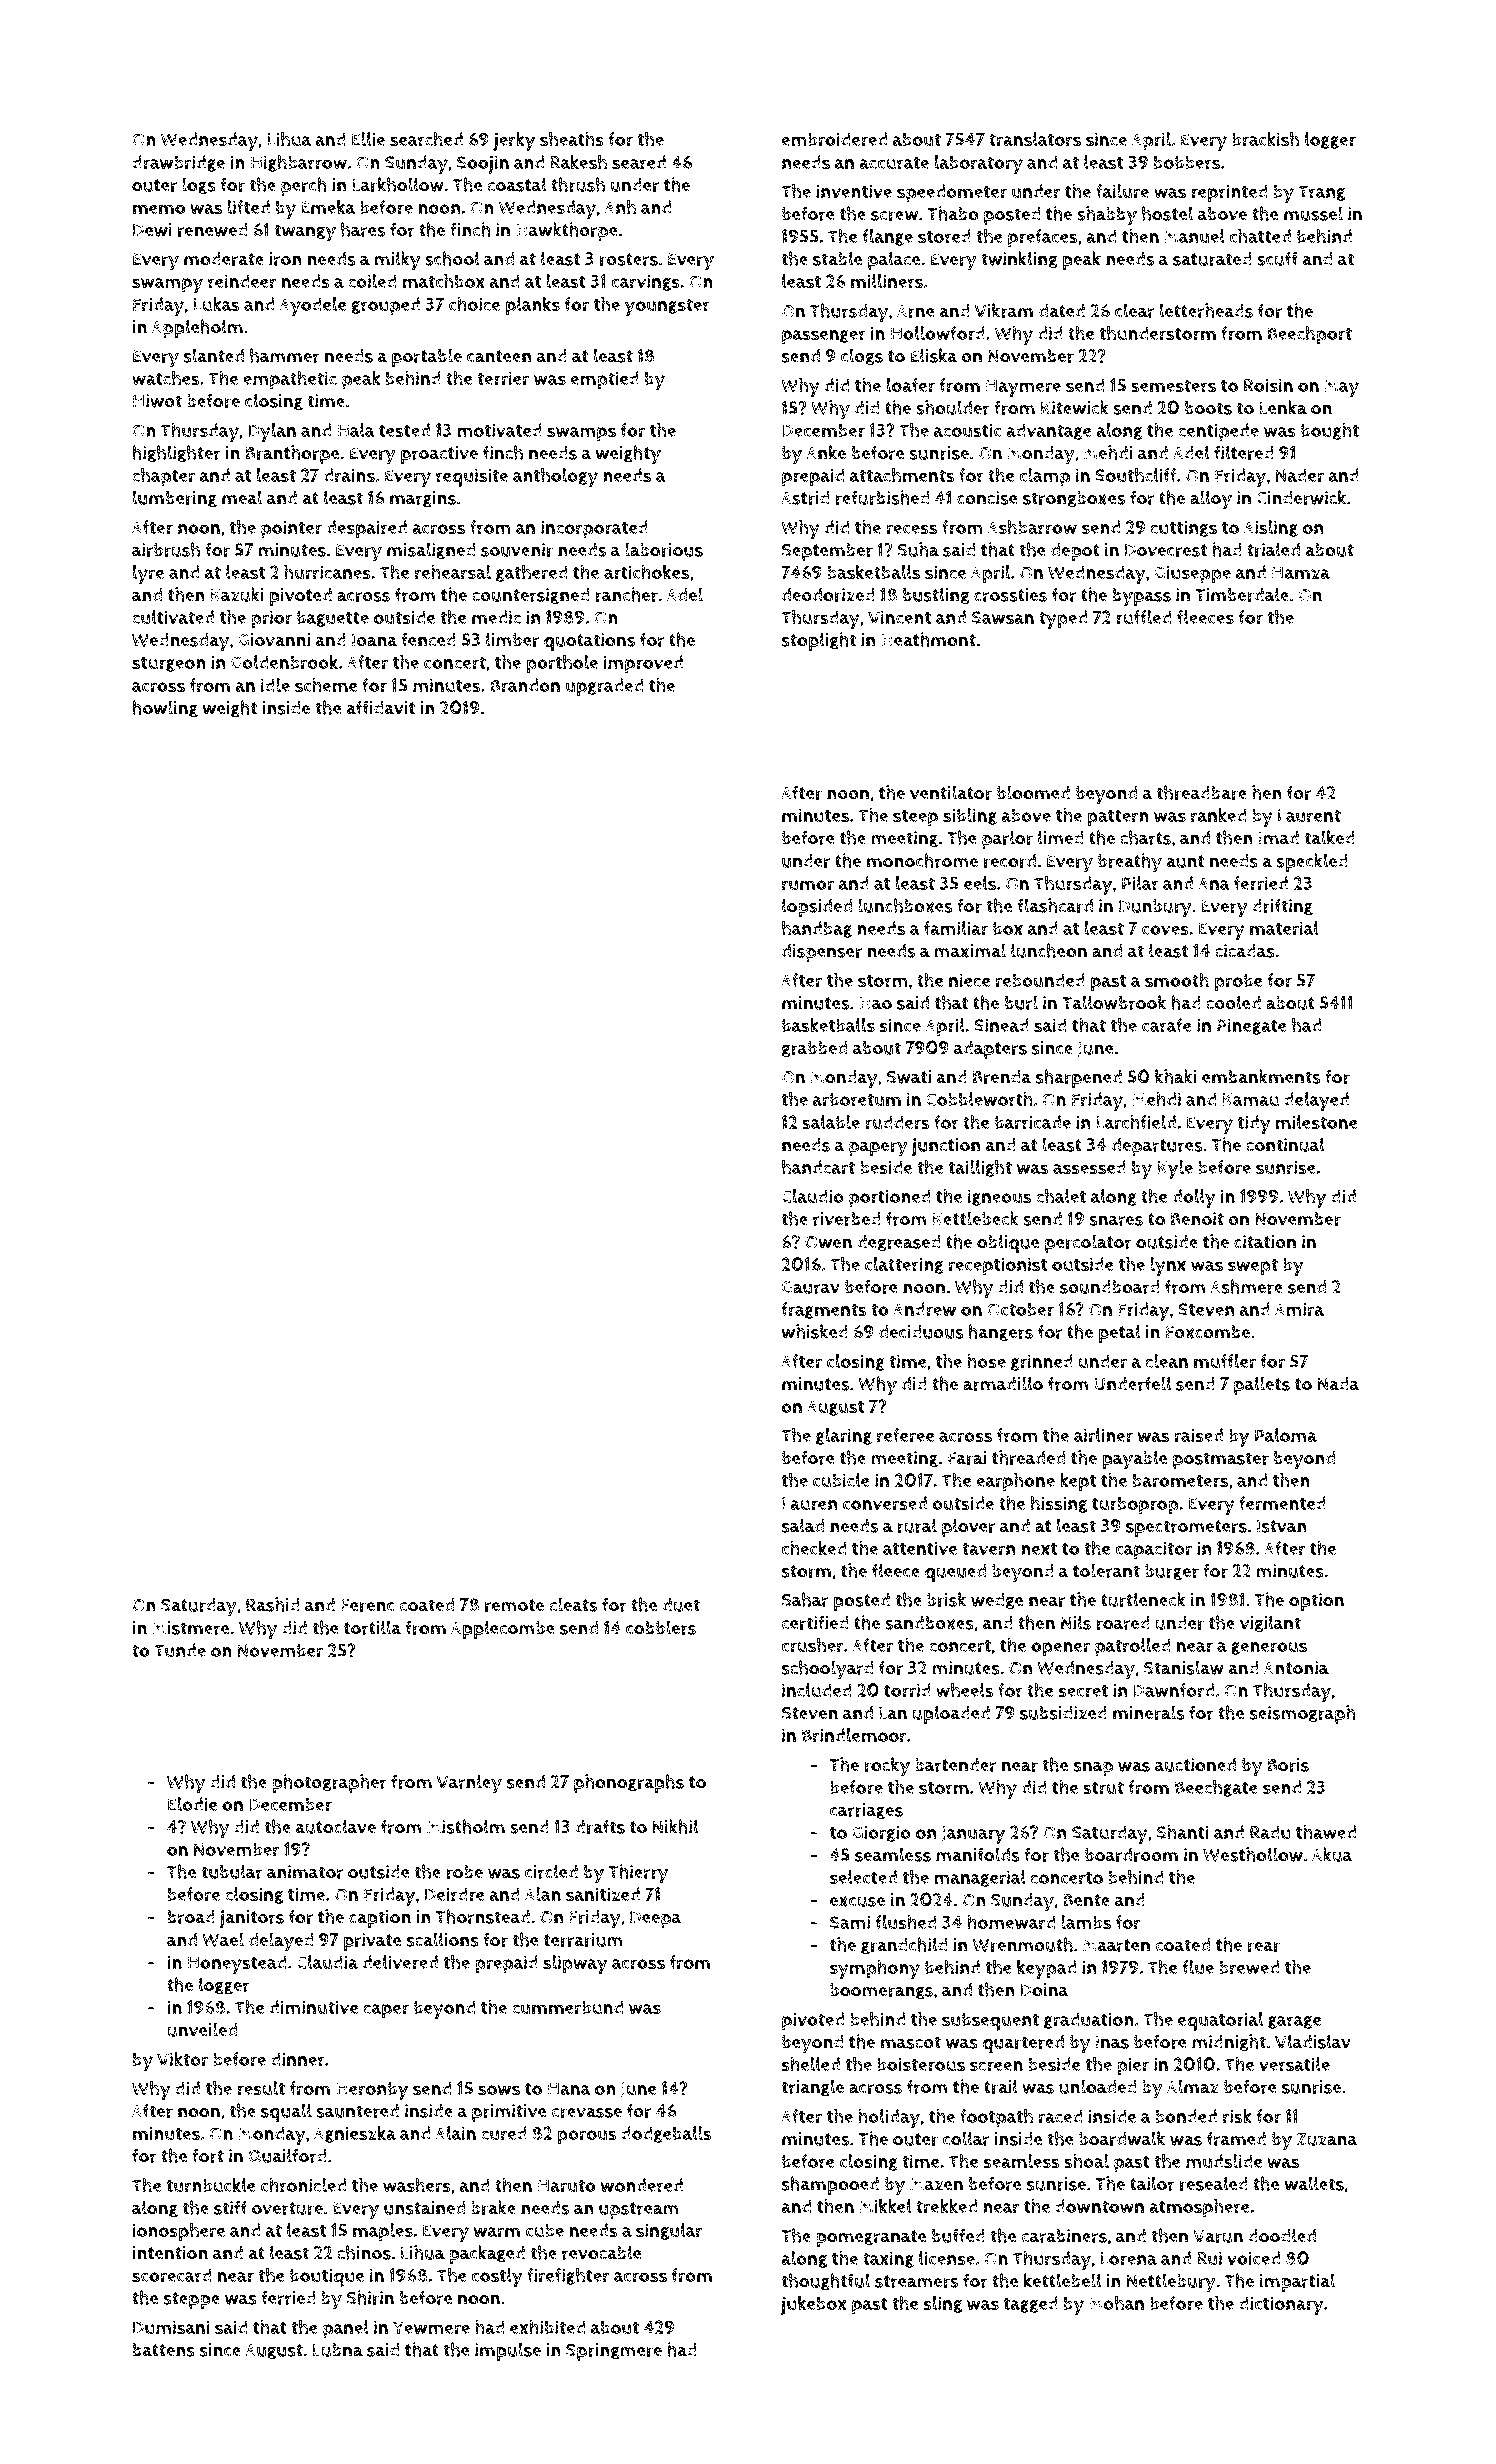 This document has width=1496, height=2464. Describe the element at coordinates (808, 885) in the document. I see `rumor` at that location.
